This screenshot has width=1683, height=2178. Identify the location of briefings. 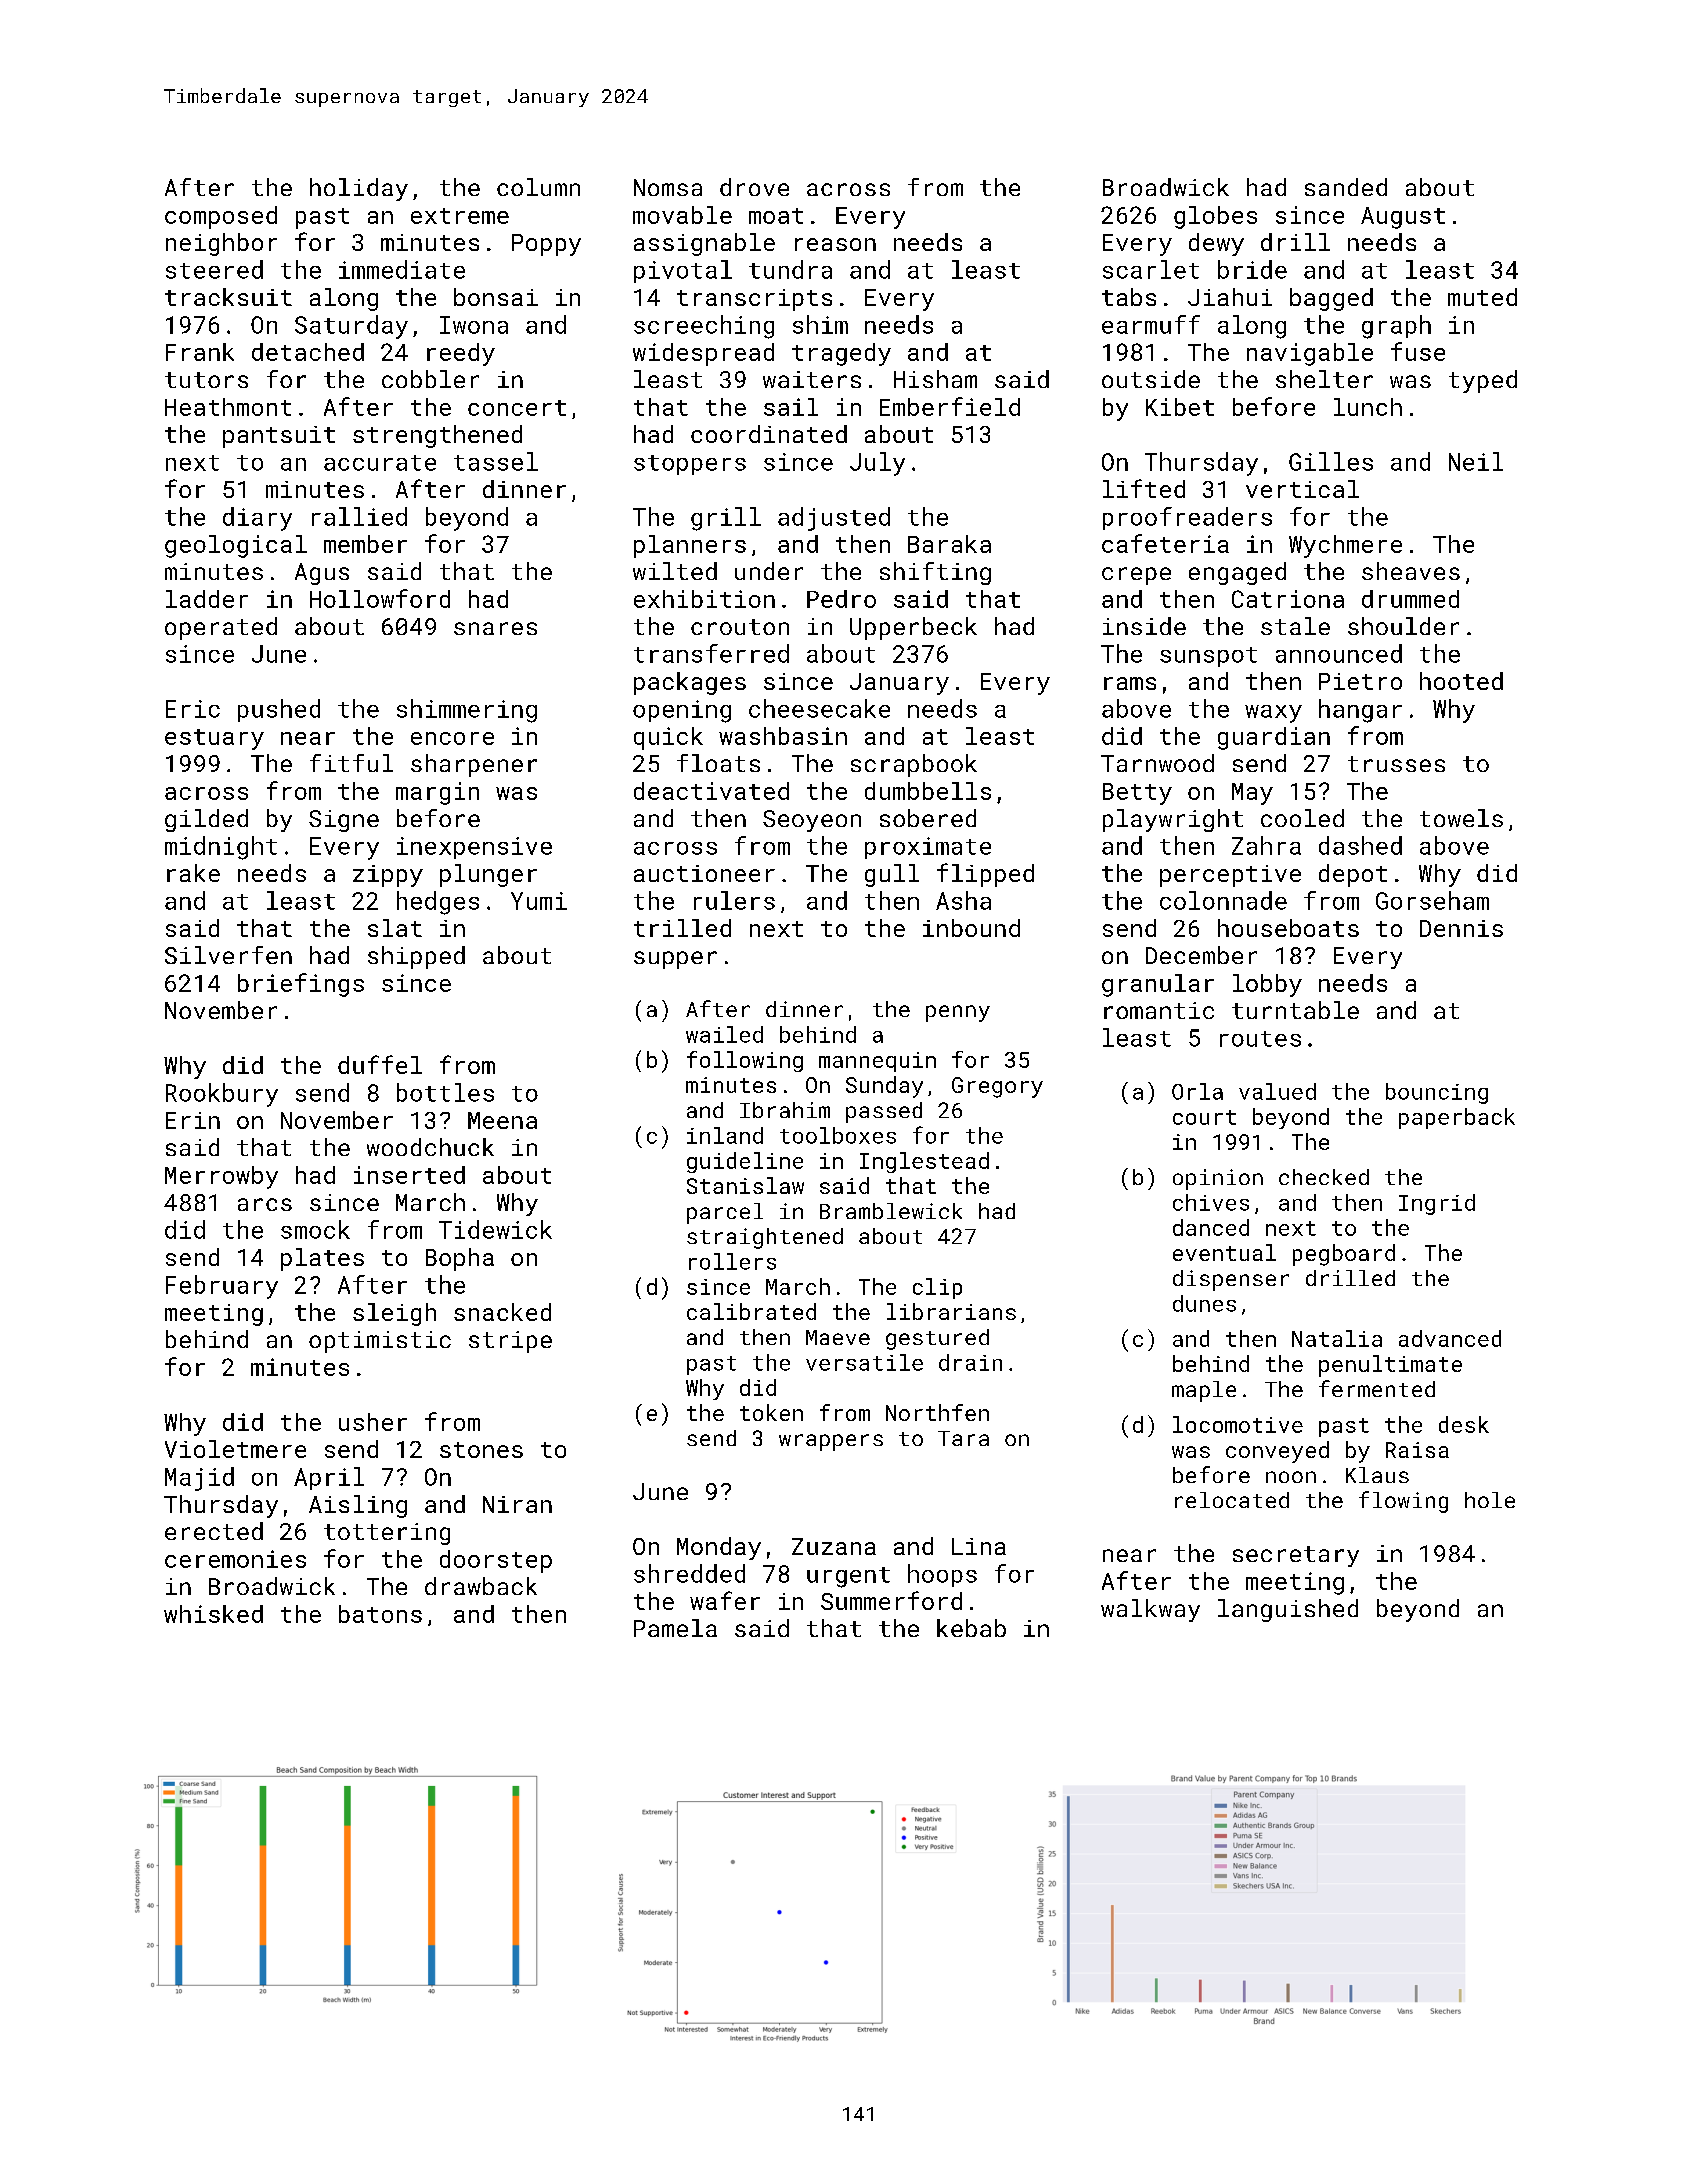
(301, 985).
